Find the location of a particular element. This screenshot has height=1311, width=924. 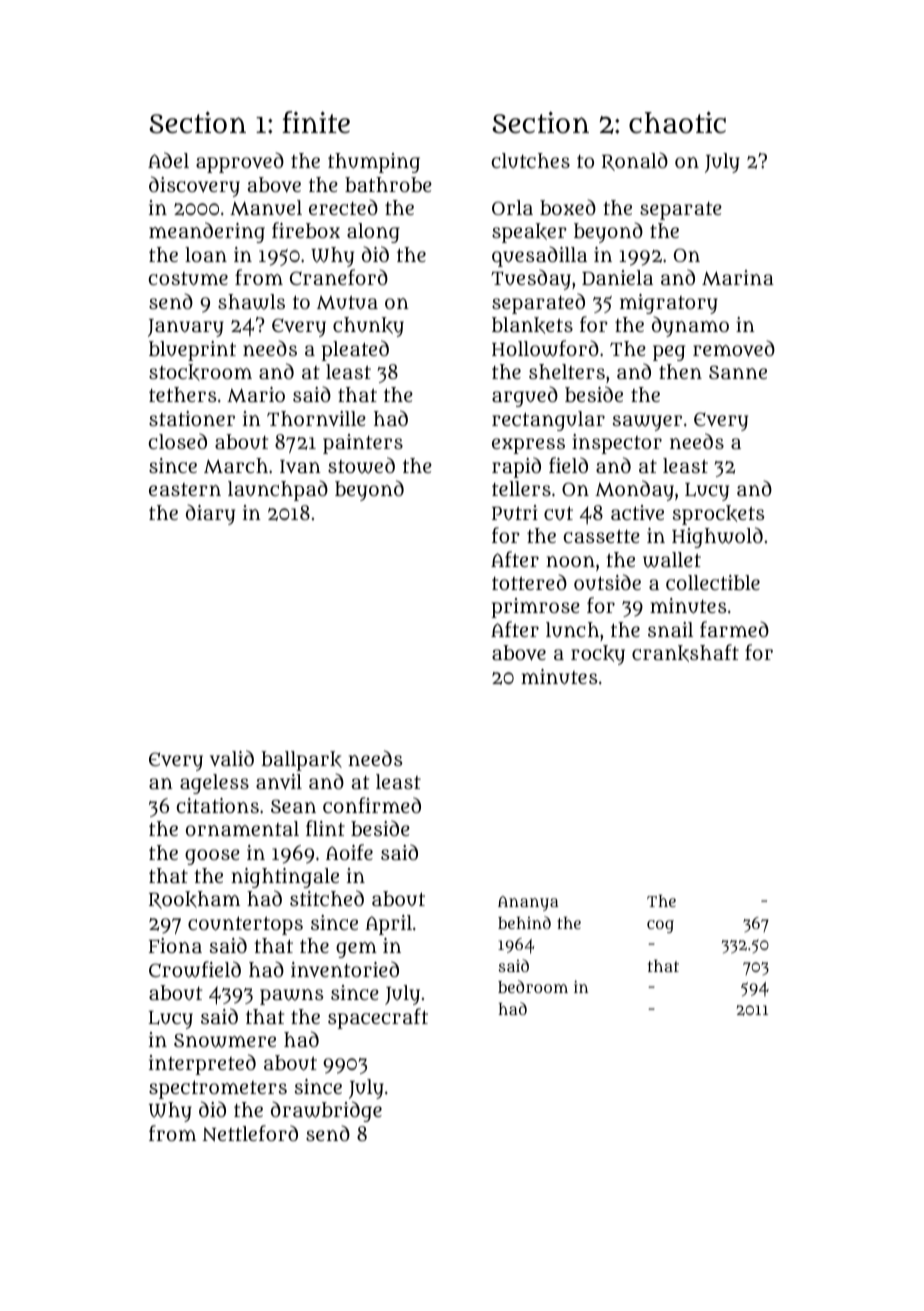

Highwold is located at coordinates (717, 537).
